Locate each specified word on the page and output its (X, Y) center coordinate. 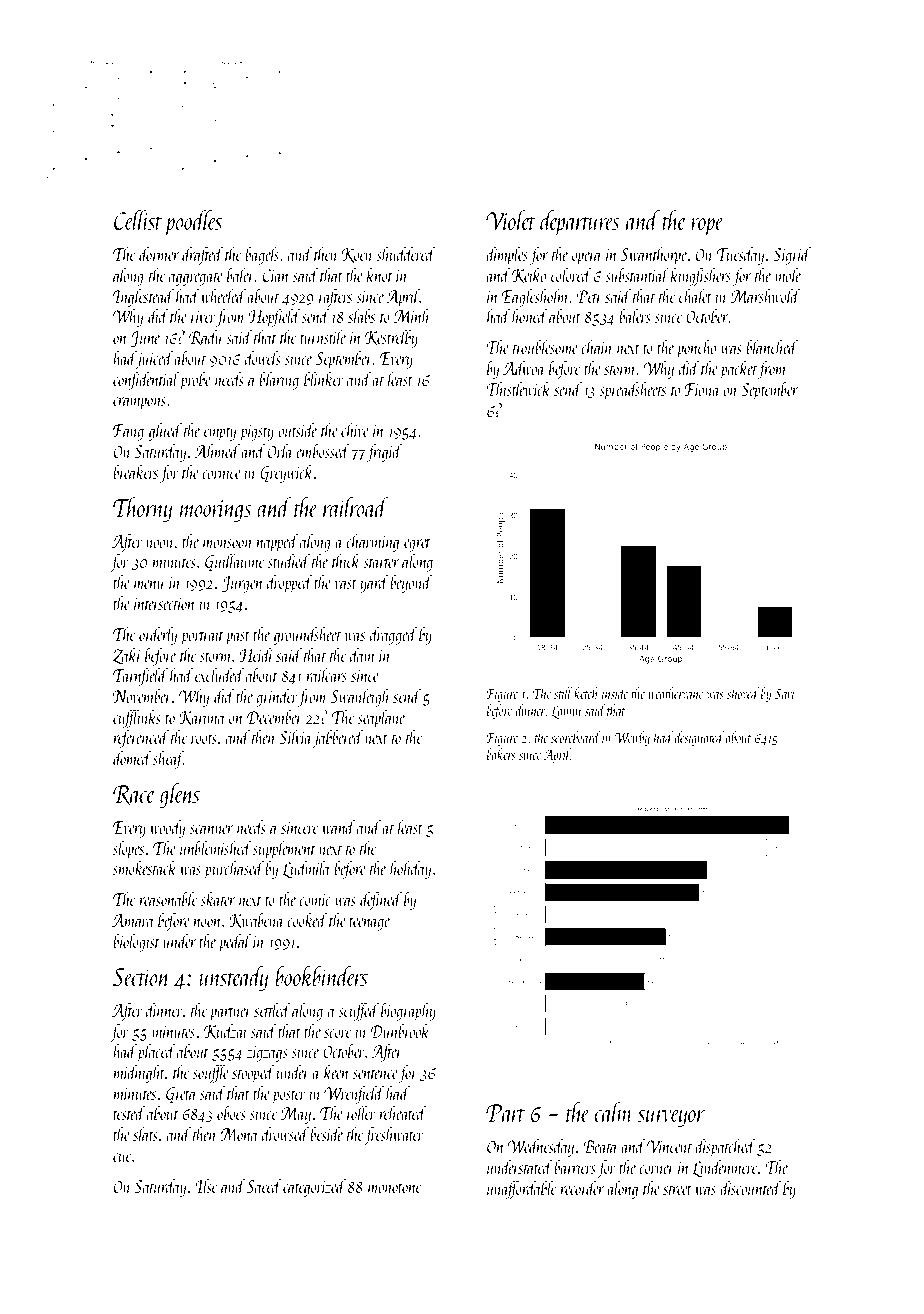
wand (338, 827)
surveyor (671, 1118)
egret (417, 545)
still (563, 693)
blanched (772, 347)
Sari (784, 693)
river (203, 317)
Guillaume (234, 563)
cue (122, 1157)
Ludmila (306, 869)
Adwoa (523, 368)
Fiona (702, 389)
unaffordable (521, 1190)
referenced (141, 739)
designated (699, 738)
